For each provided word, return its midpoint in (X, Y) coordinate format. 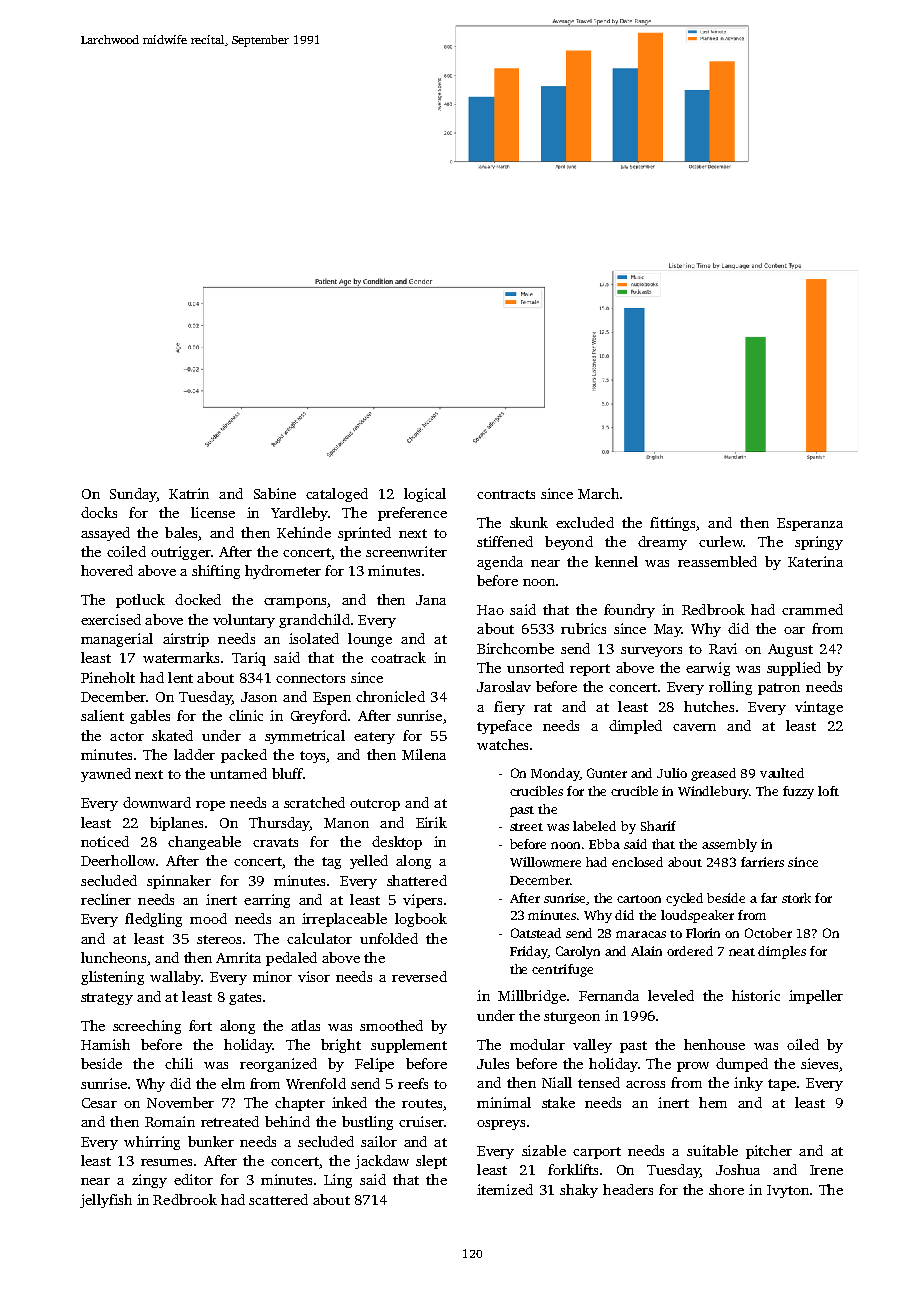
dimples (782, 952)
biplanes (176, 824)
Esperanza (810, 524)
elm (233, 1083)
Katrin (189, 493)
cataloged (337, 495)
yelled (369, 862)
